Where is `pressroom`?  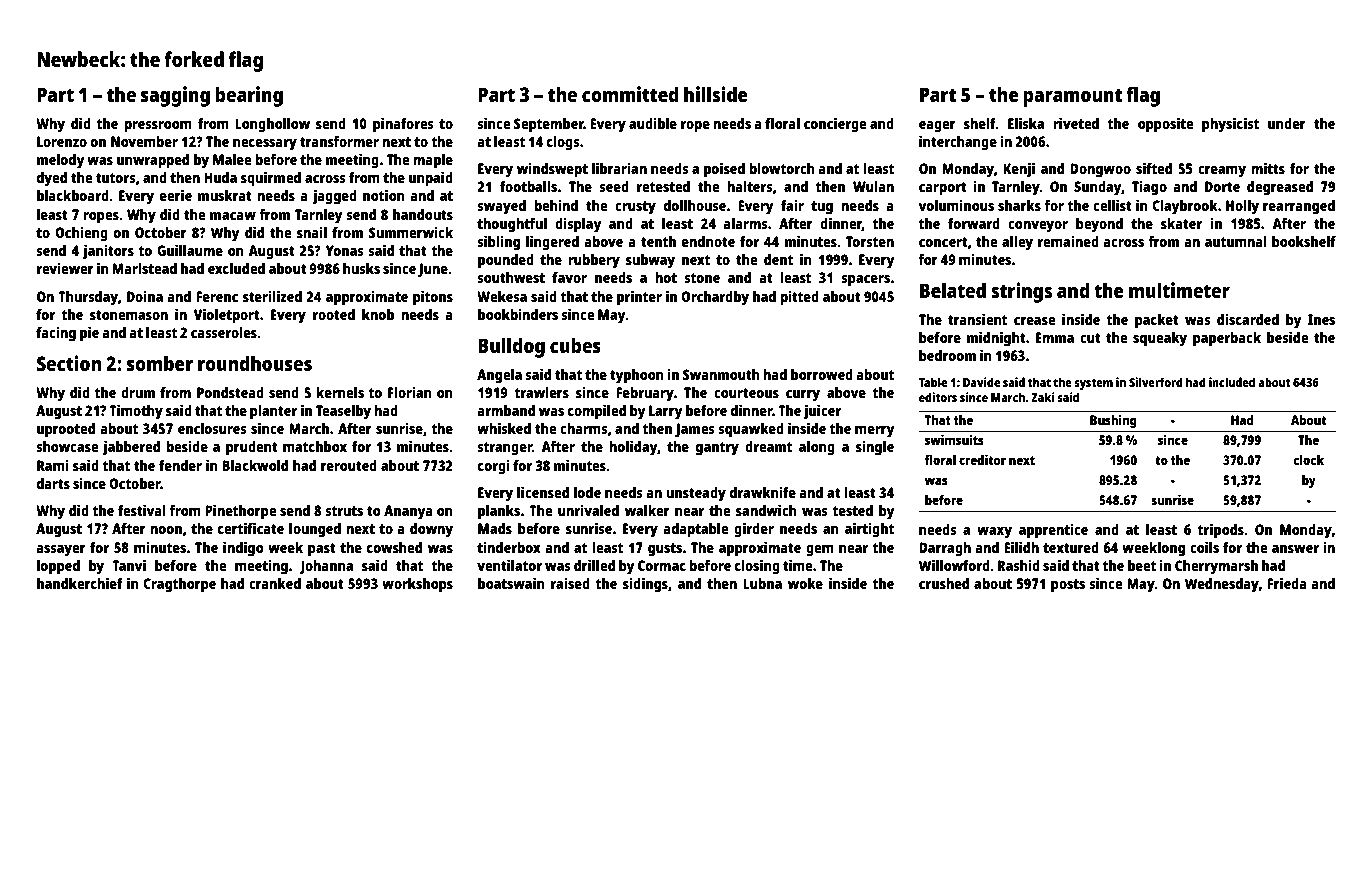 pressroom is located at coordinates (158, 127).
